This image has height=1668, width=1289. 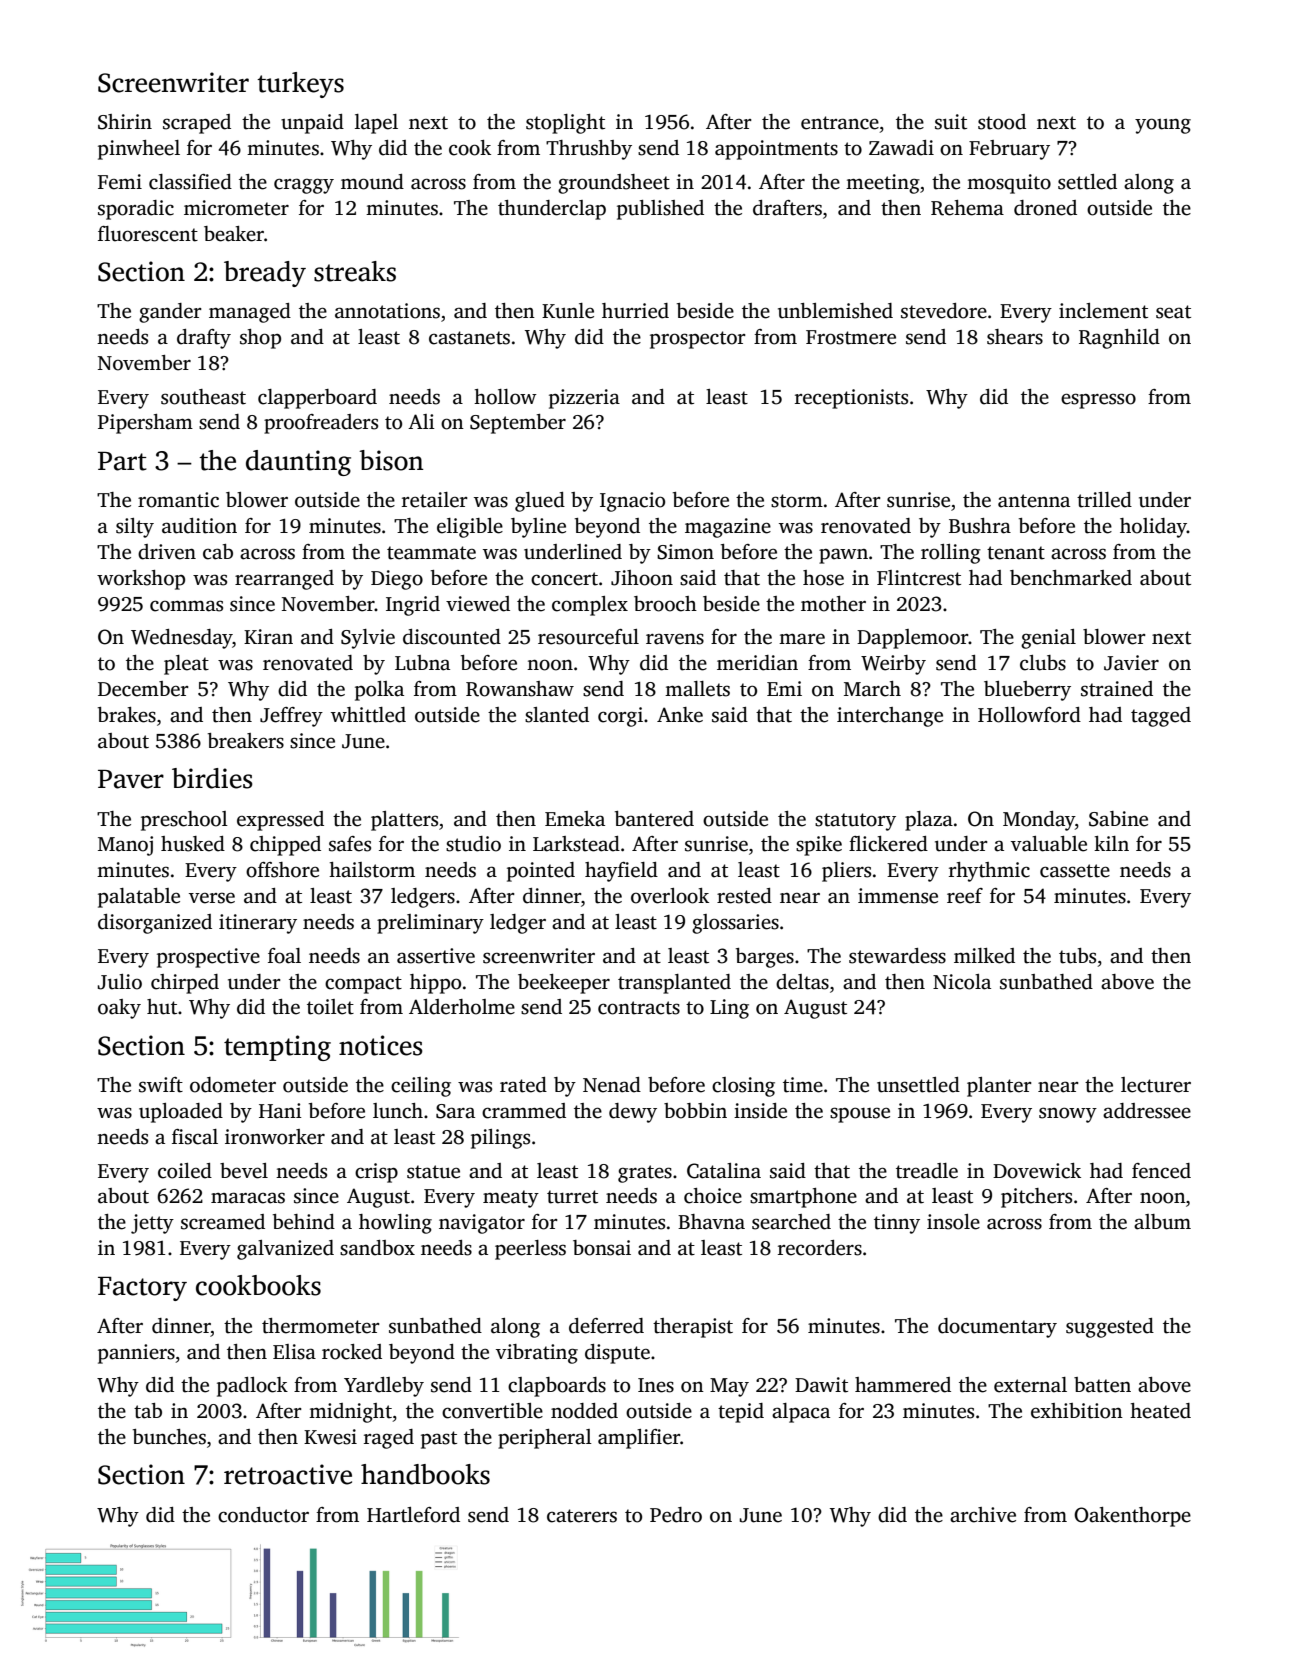 I want to click on tubs, so click(x=1077, y=956).
